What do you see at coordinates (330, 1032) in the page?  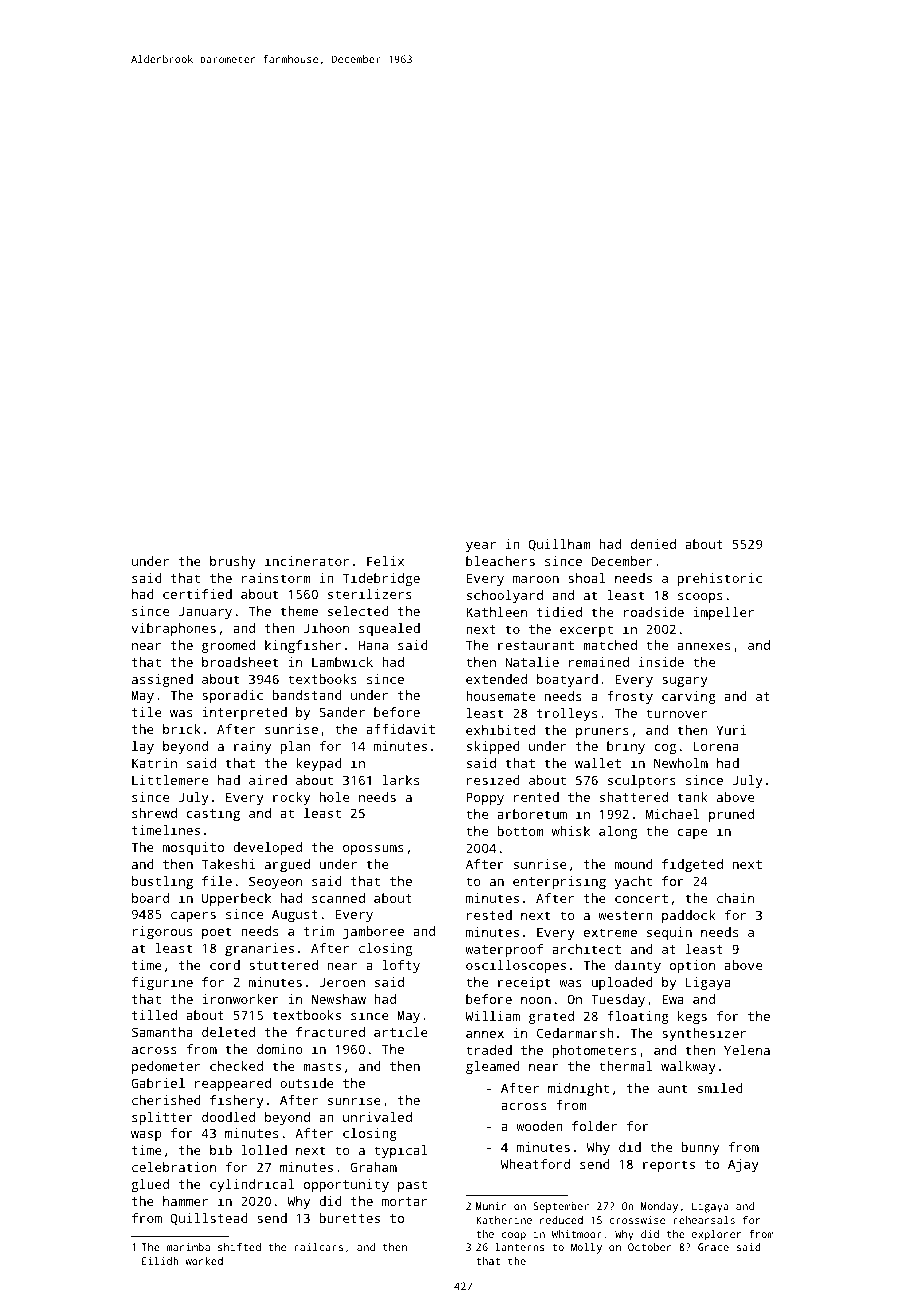 I see `fractured` at bounding box center [330, 1032].
